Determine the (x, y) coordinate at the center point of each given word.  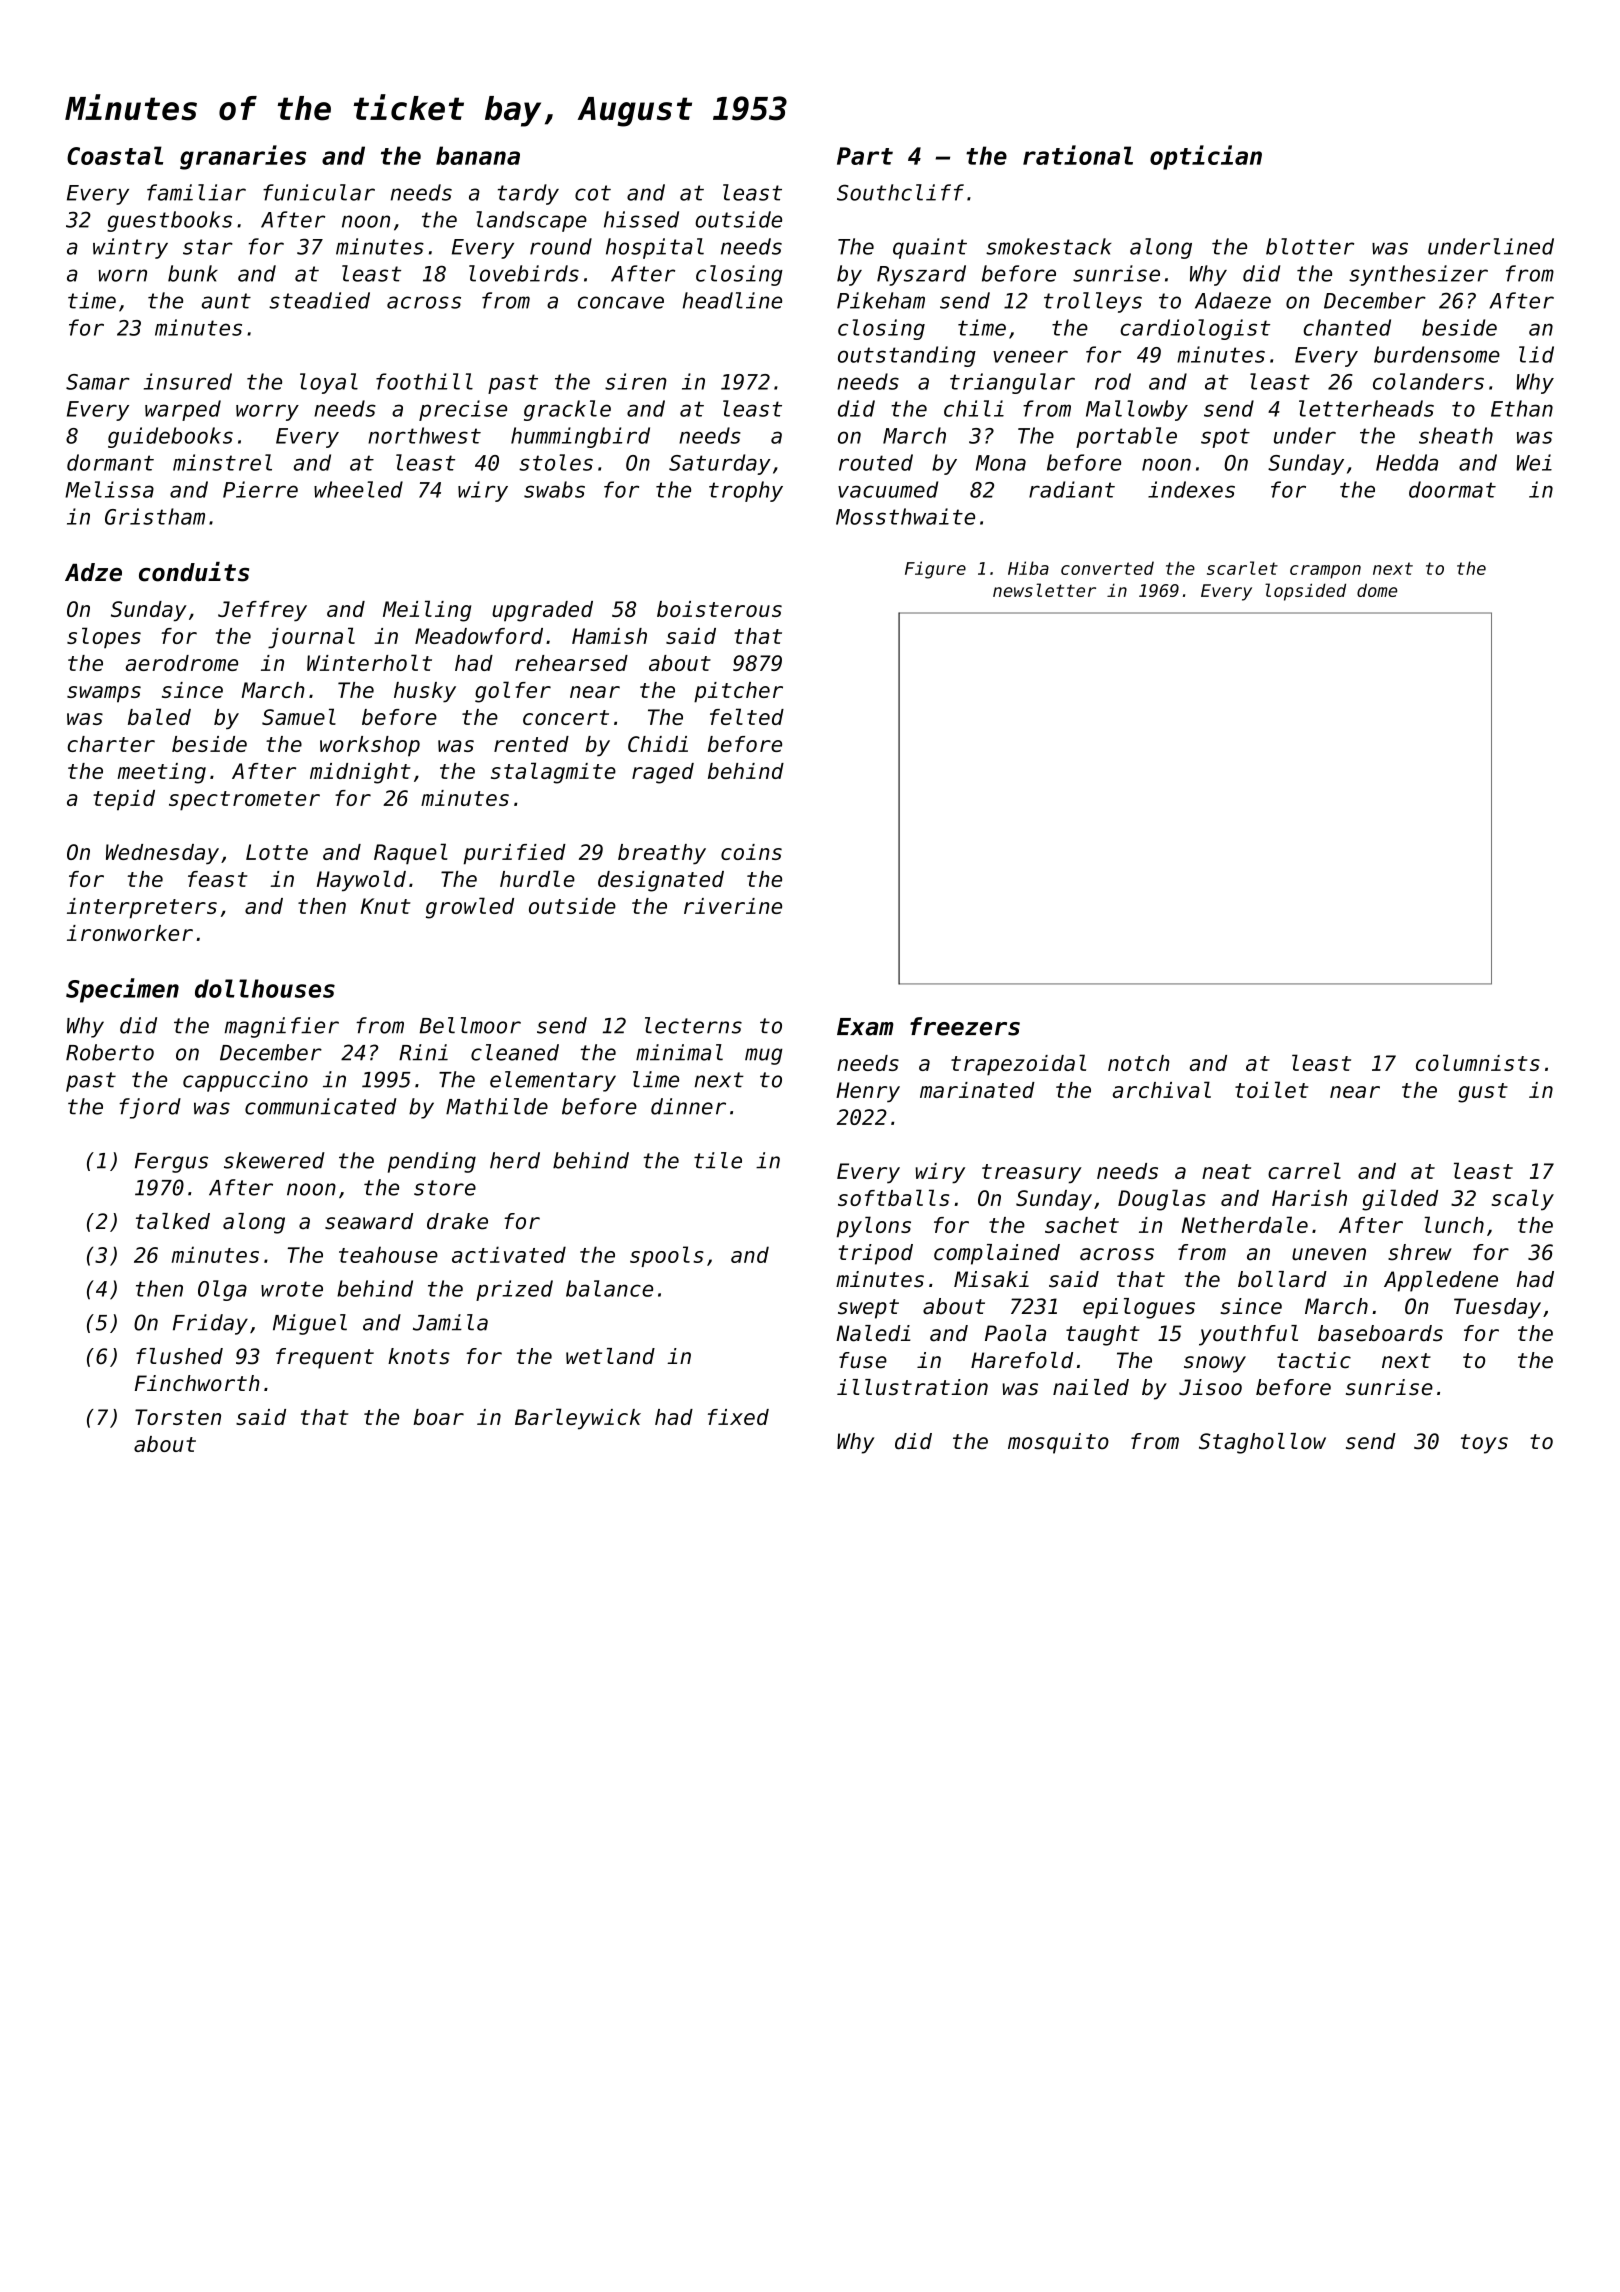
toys (1484, 1444)
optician (1206, 157)
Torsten (178, 1417)
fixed (738, 1417)
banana (478, 155)
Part (865, 156)
